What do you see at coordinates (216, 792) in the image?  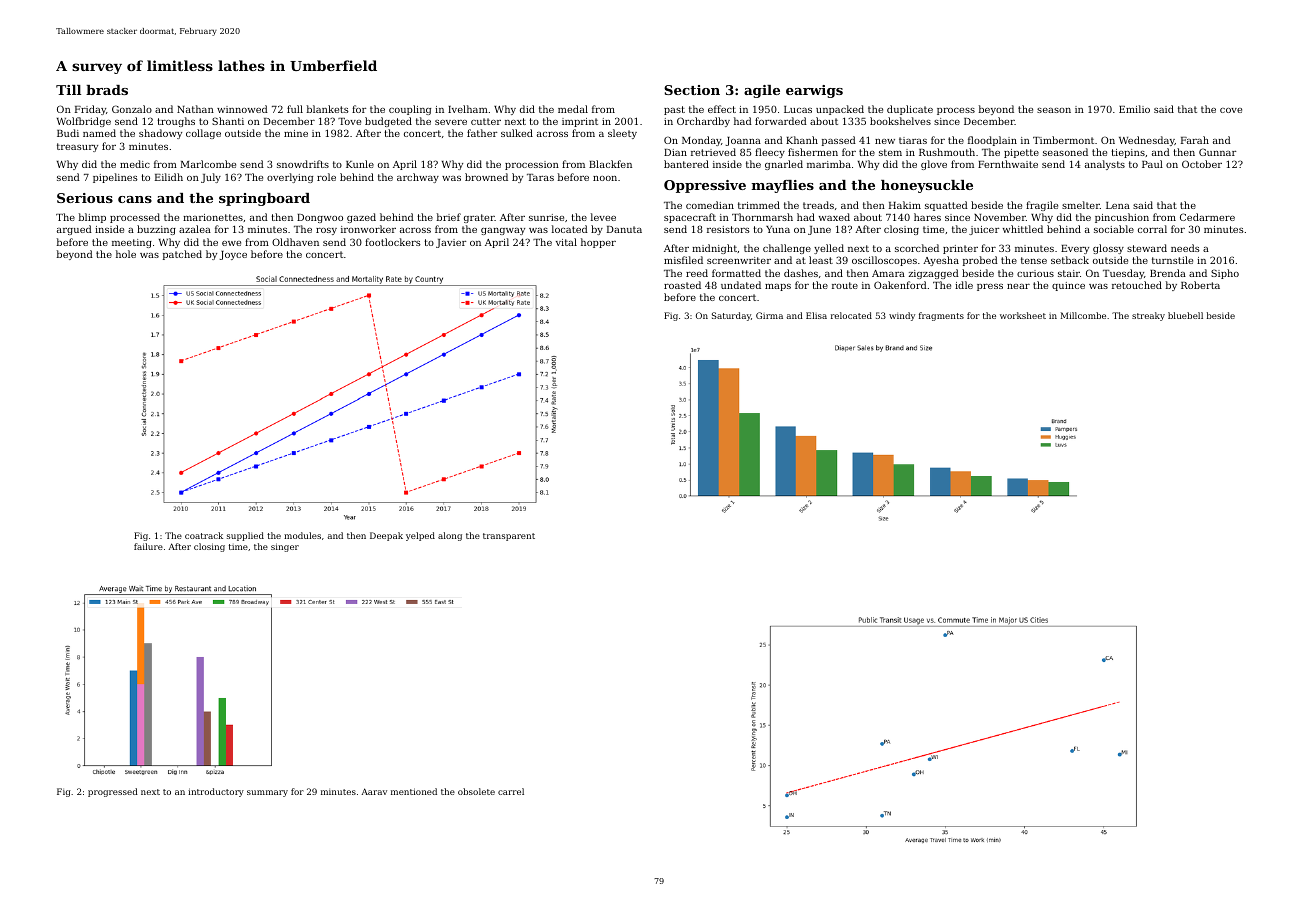 I see `introductory` at bounding box center [216, 792].
